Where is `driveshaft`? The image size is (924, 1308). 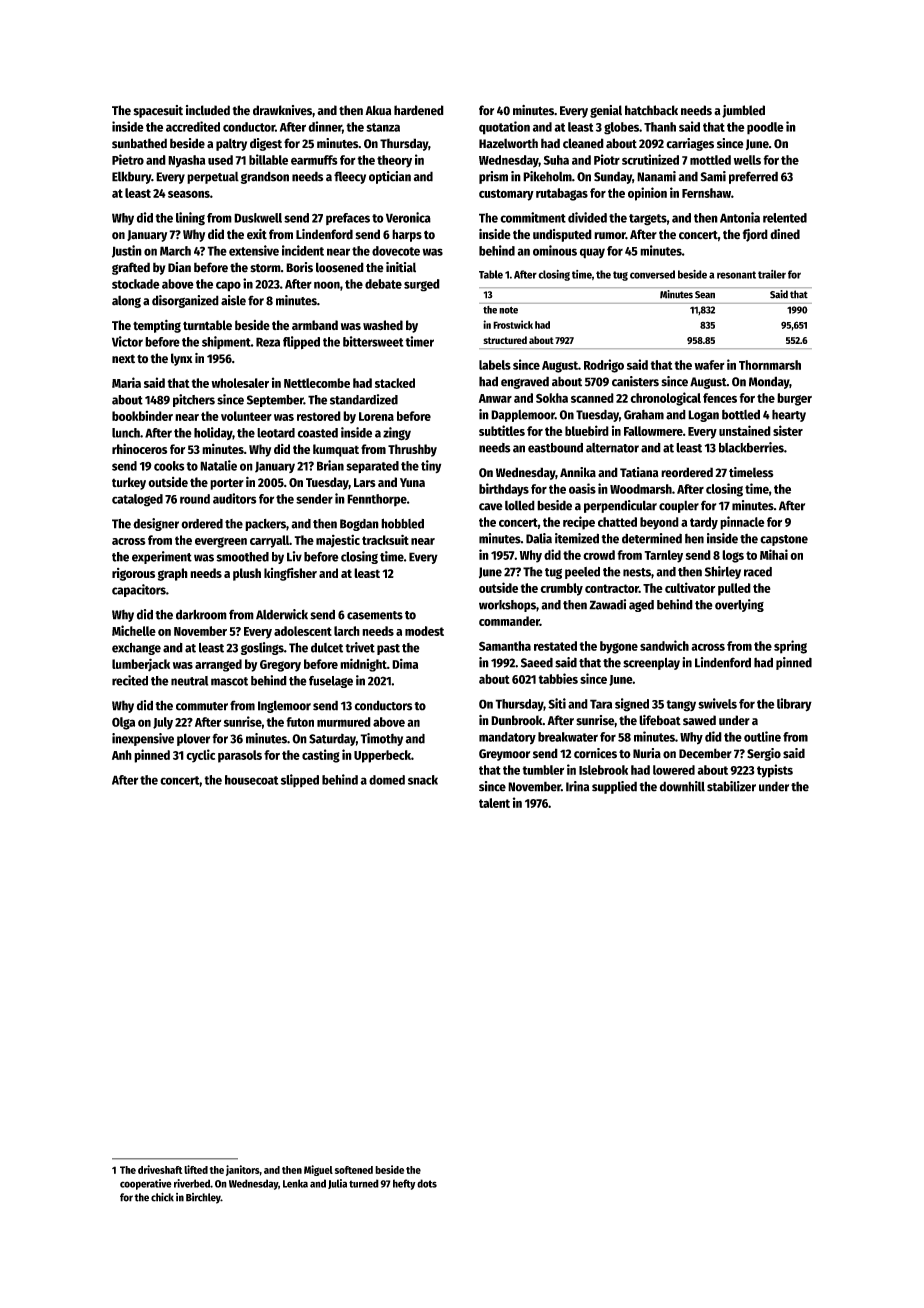
driveshaft is located at coordinates (160, 1169).
